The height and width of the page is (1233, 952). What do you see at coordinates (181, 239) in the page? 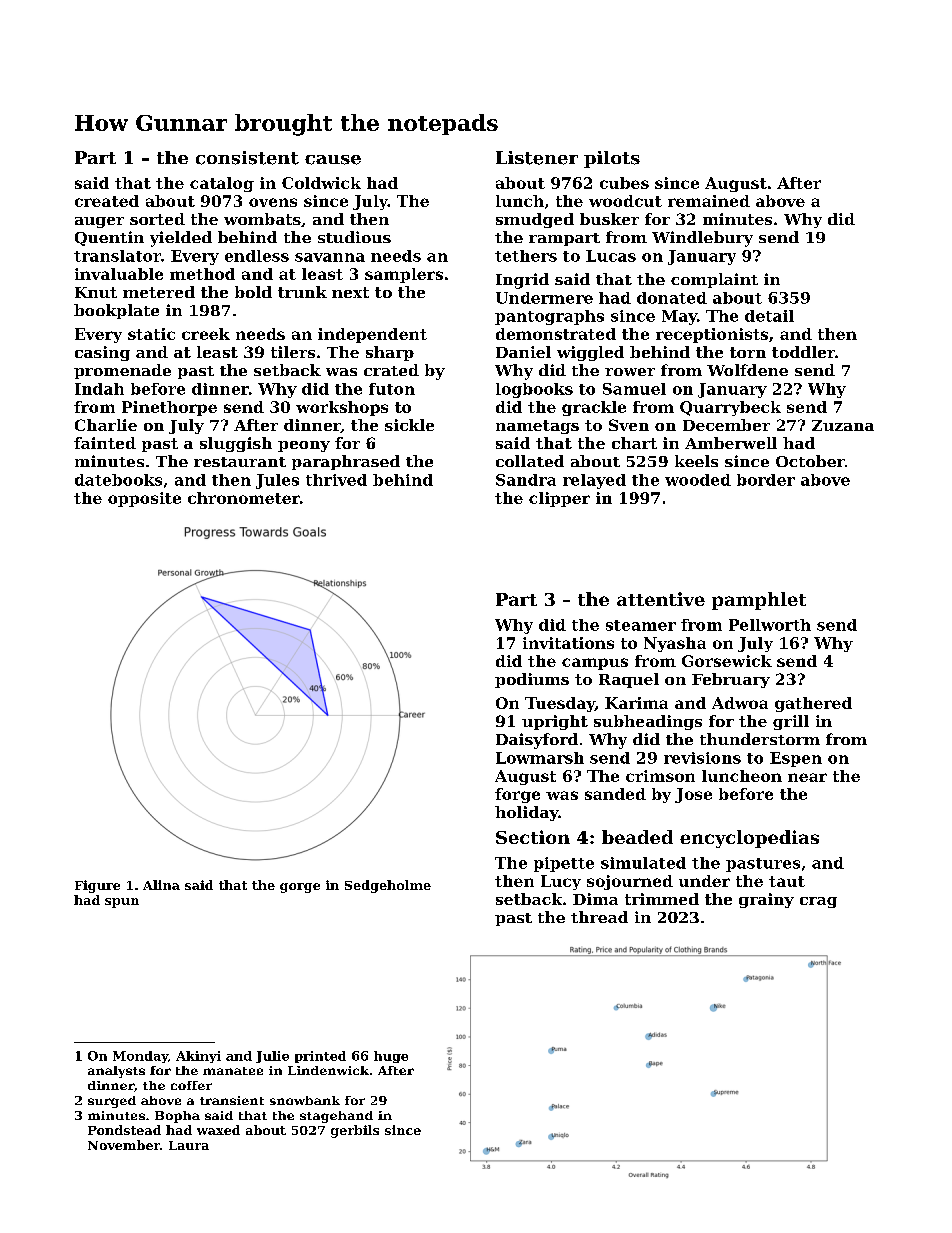
I see `yielded` at bounding box center [181, 239].
